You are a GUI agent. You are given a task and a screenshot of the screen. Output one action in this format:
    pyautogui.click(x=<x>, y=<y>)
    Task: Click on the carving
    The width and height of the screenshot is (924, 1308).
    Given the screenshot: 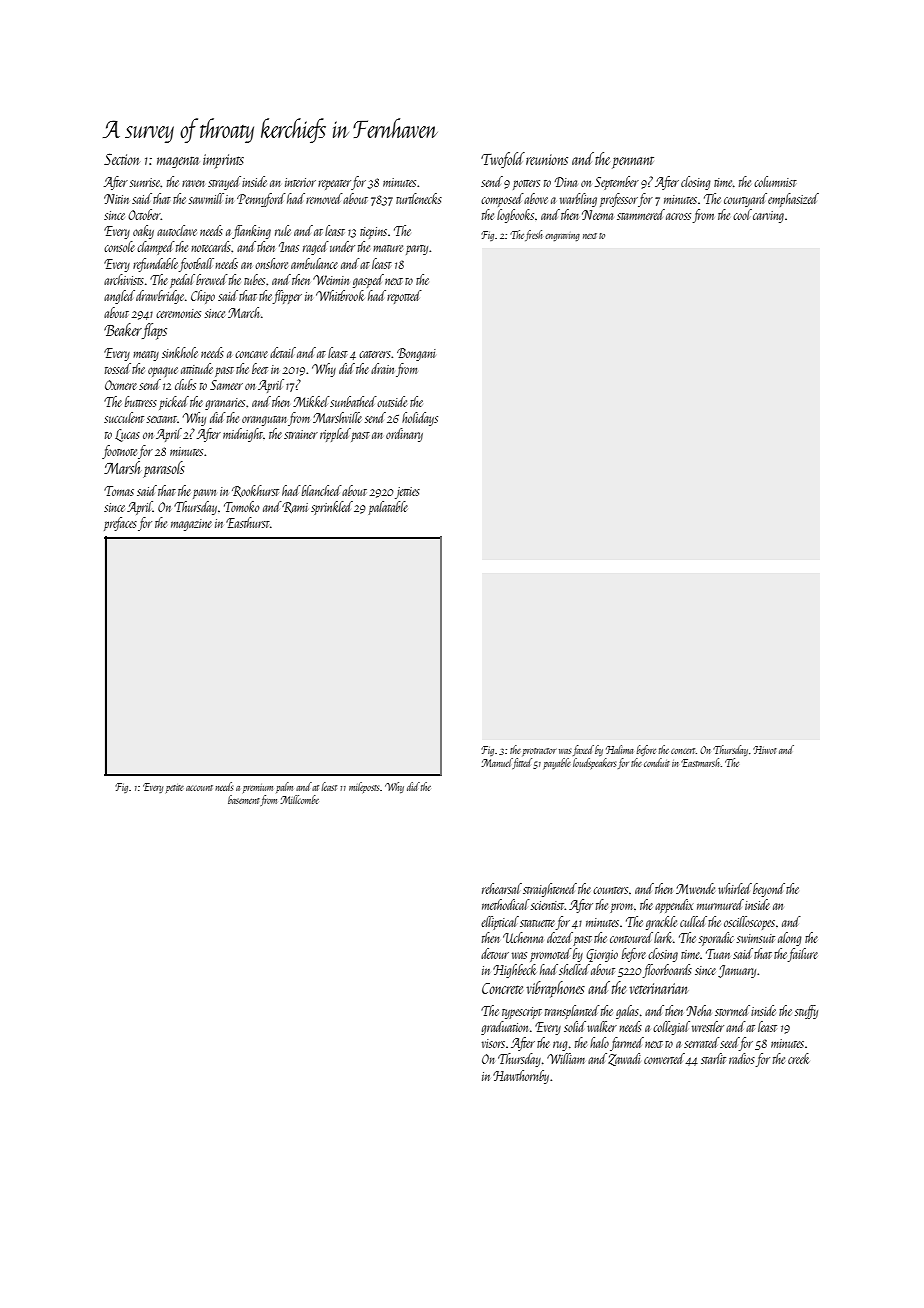 What is the action you would take?
    pyautogui.click(x=768, y=217)
